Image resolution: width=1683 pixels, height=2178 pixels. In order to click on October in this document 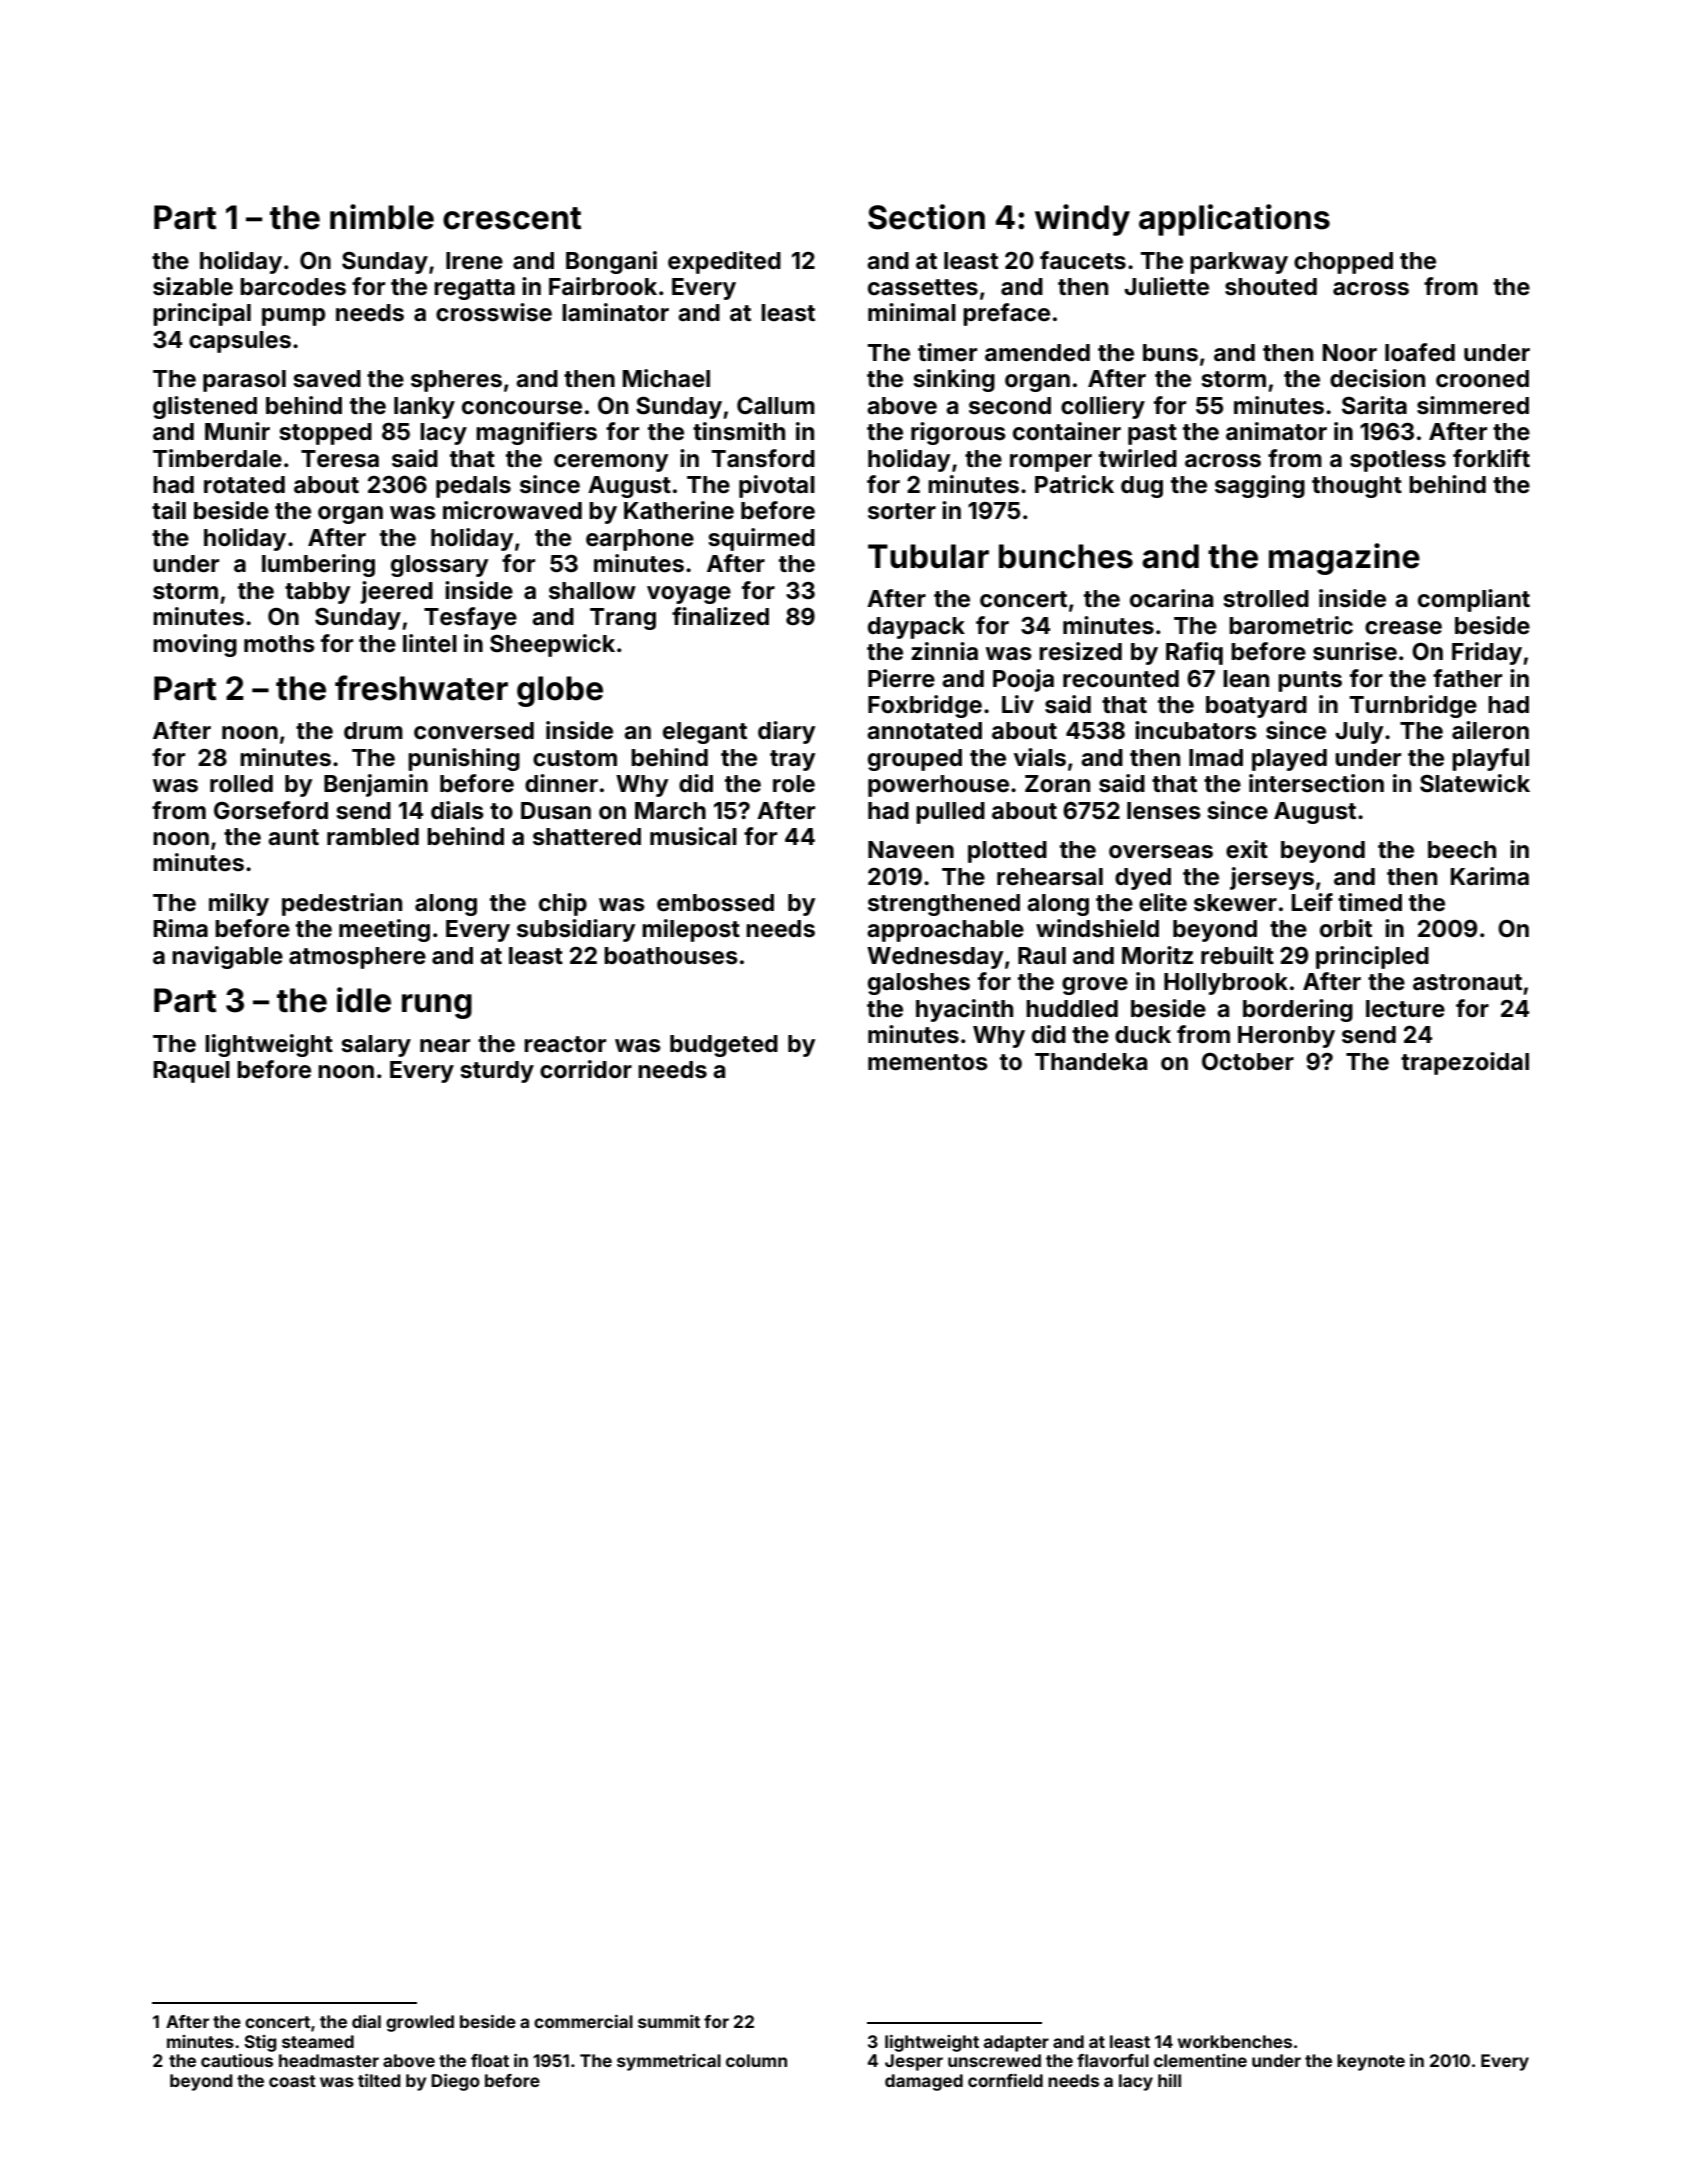, I will do `click(1248, 1062)`.
